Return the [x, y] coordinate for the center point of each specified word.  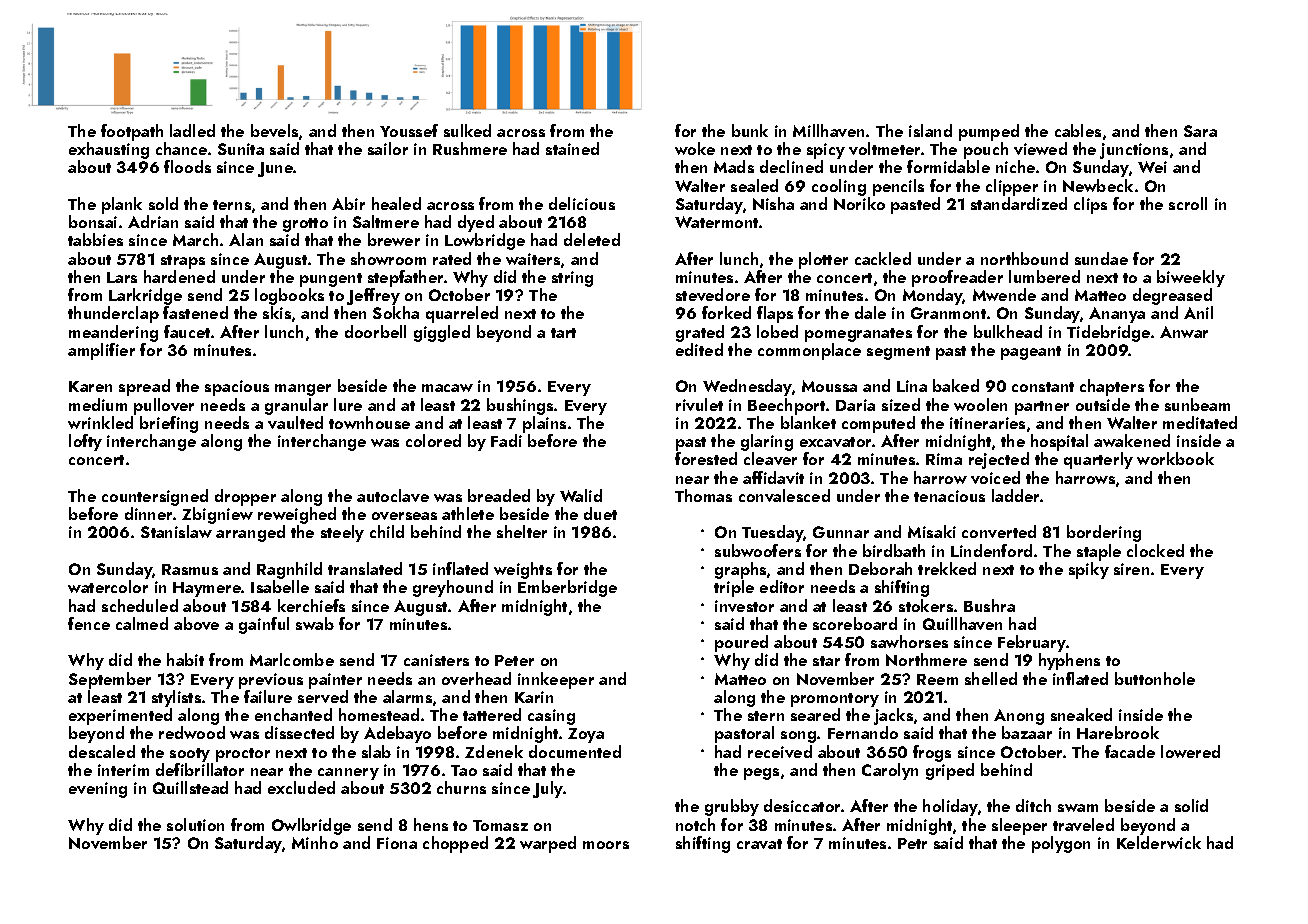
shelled [991, 678]
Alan [246, 239]
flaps [775, 314]
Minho [315, 842]
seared [815, 714]
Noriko [859, 203]
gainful [264, 625]
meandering [113, 333]
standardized [1019, 203]
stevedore [713, 294]
